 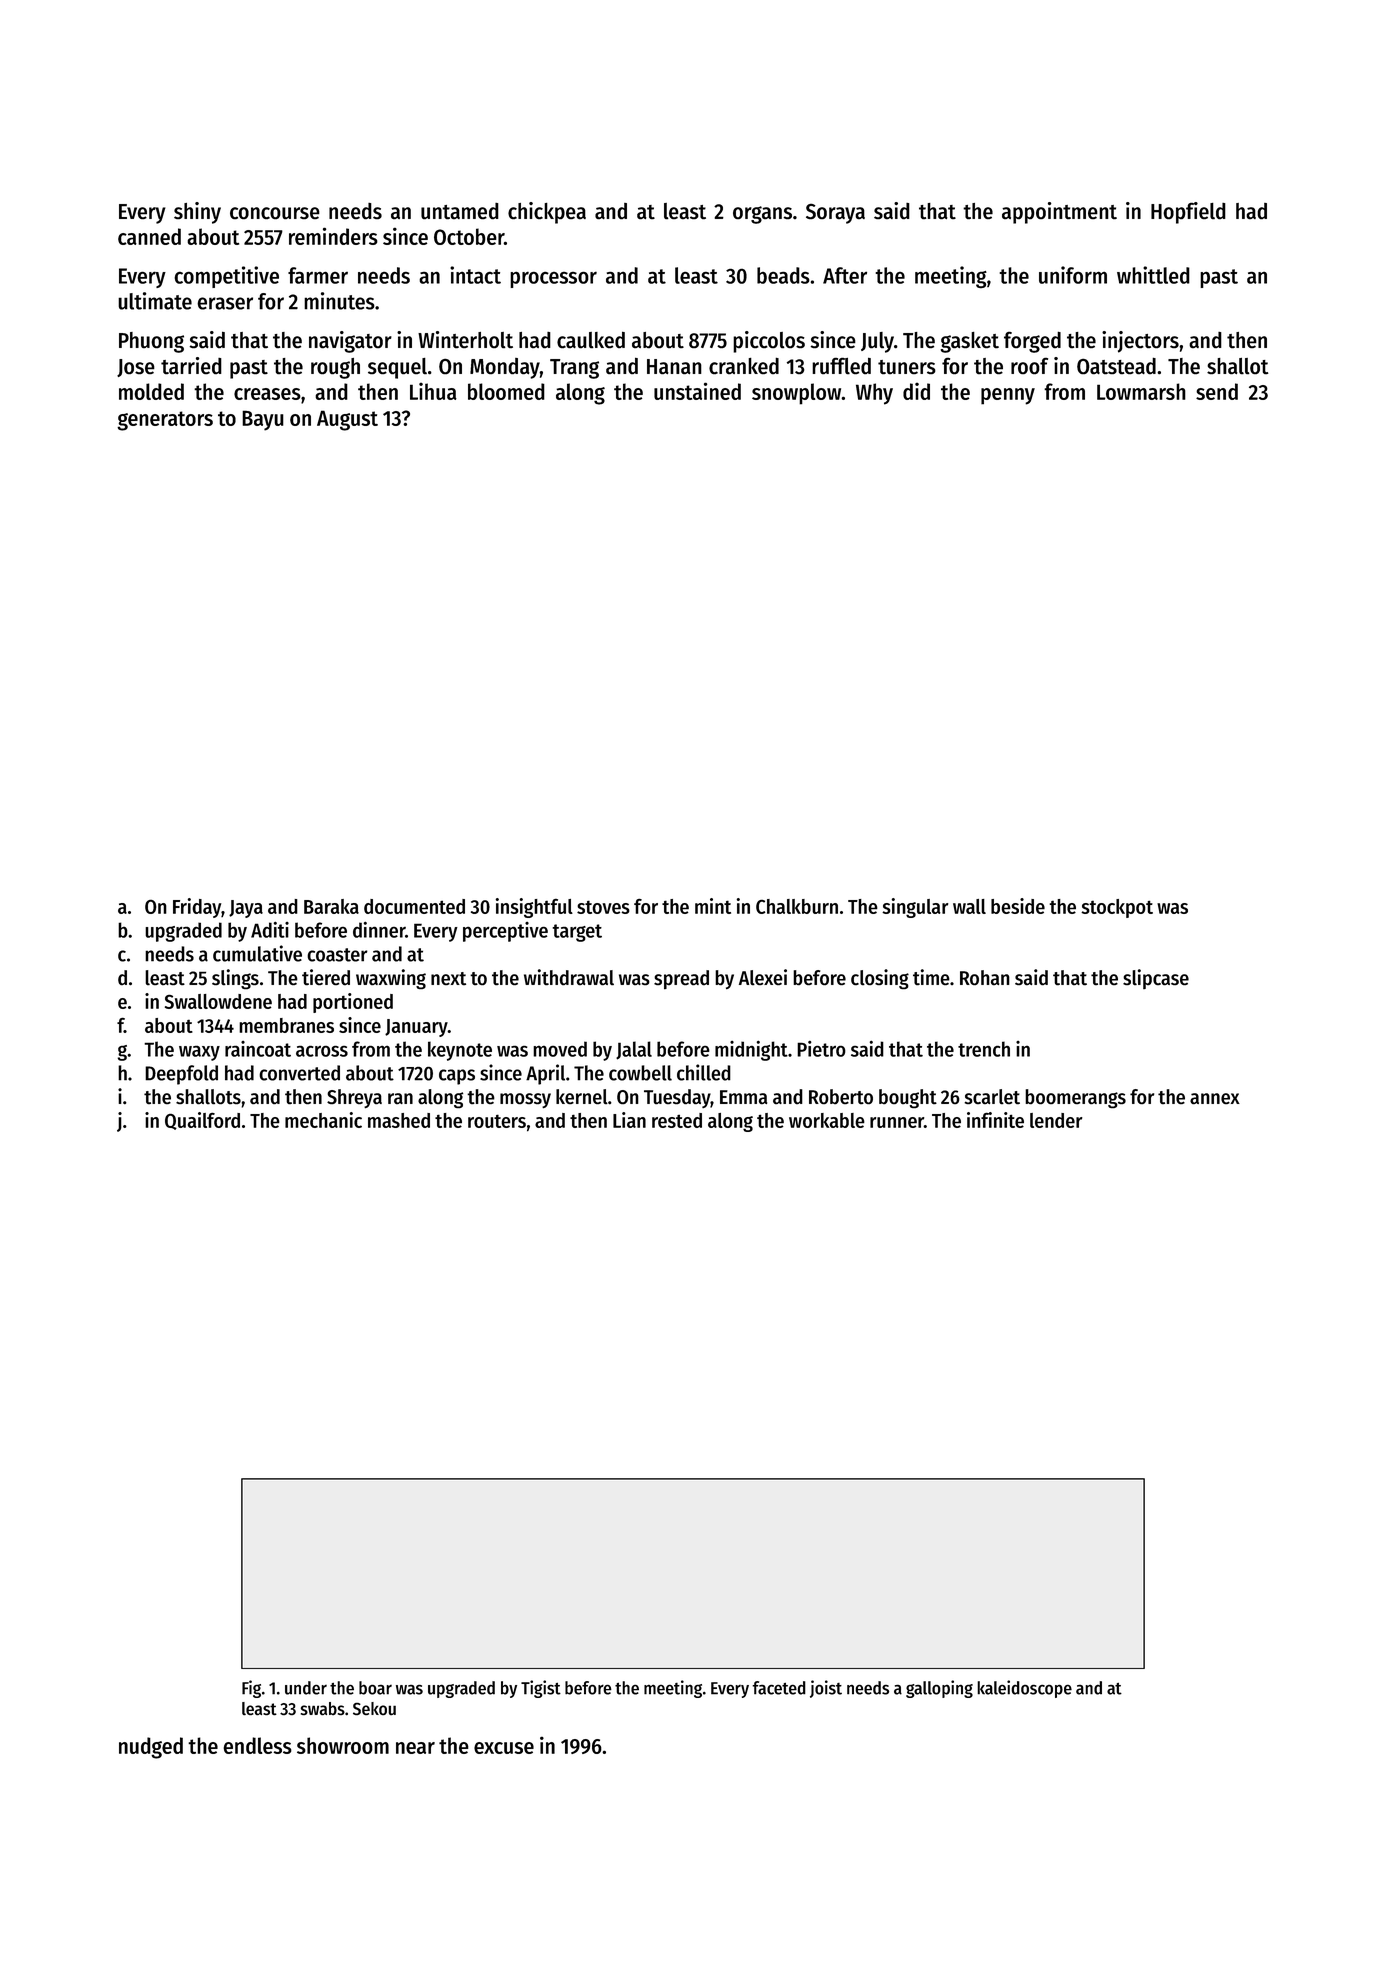 I want to click on withdrawal, so click(x=569, y=977).
